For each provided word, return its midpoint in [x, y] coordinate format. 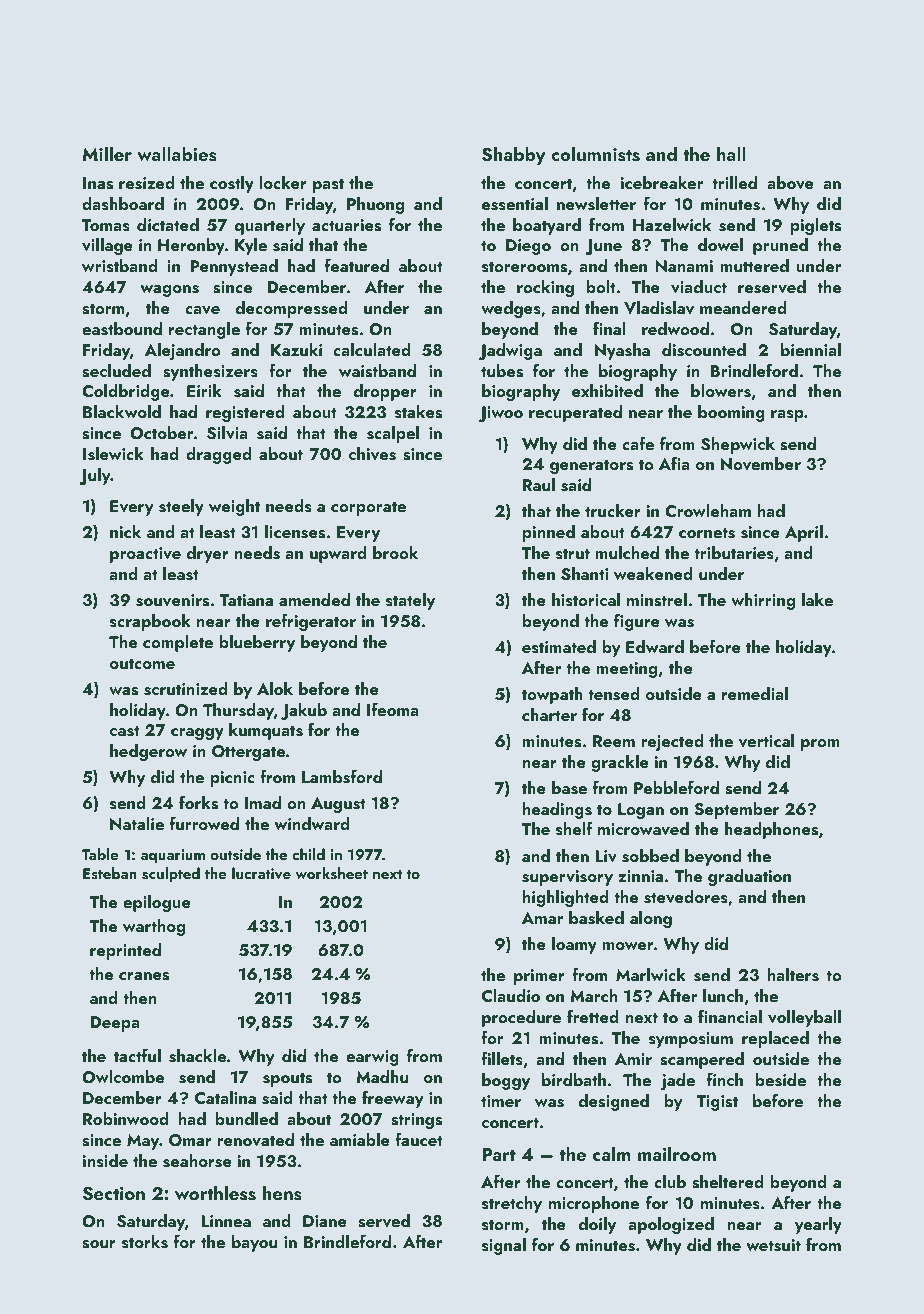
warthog [154, 927]
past [328, 185]
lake [817, 599]
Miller [107, 153]
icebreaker [662, 182]
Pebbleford [676, 787]
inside [105, 1161]
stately [410, 601]
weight [234, 507]
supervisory [567, 878]
